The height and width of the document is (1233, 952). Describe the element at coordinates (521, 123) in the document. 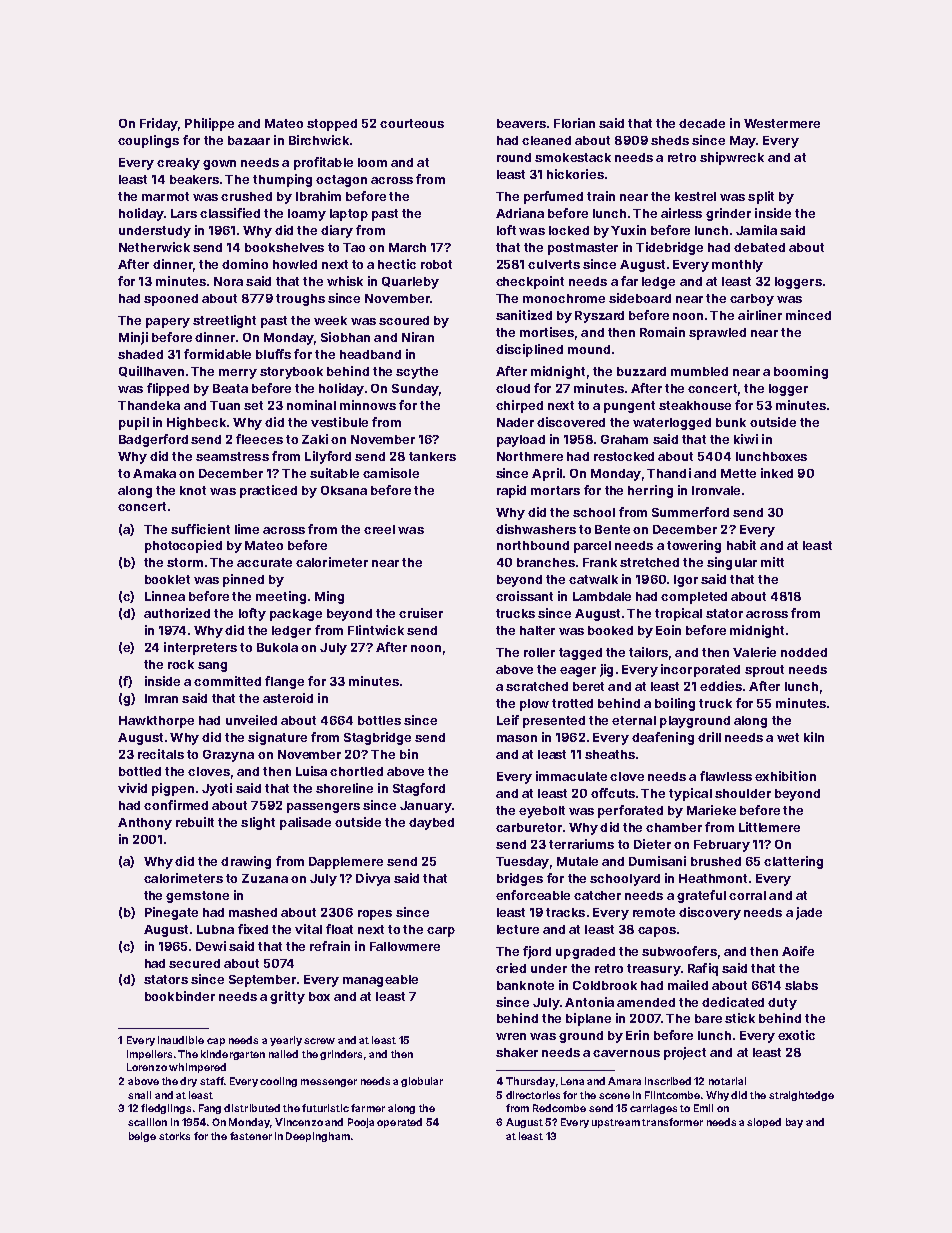

I see `beavers` at that location.
